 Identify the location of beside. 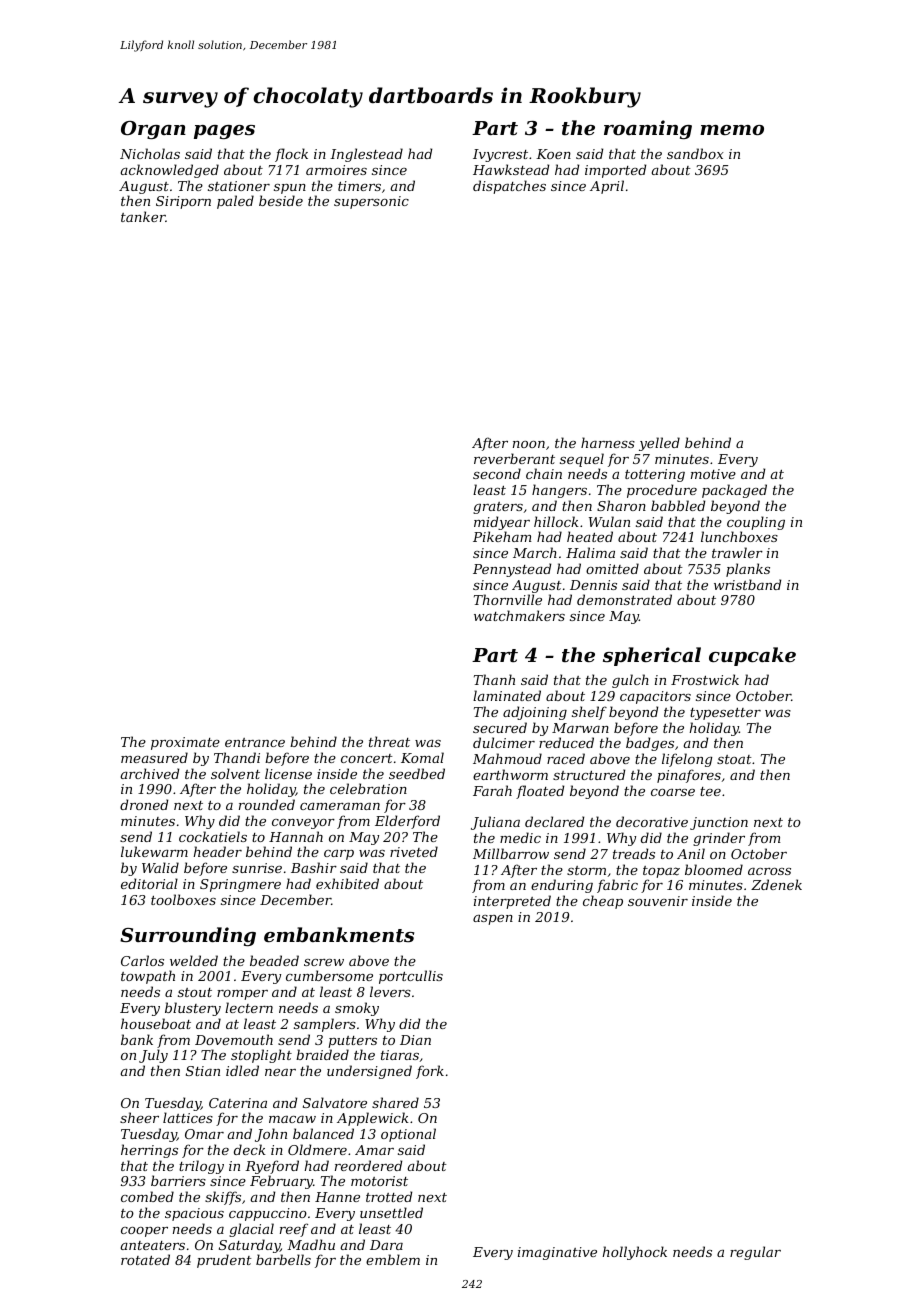
(281, 200).
